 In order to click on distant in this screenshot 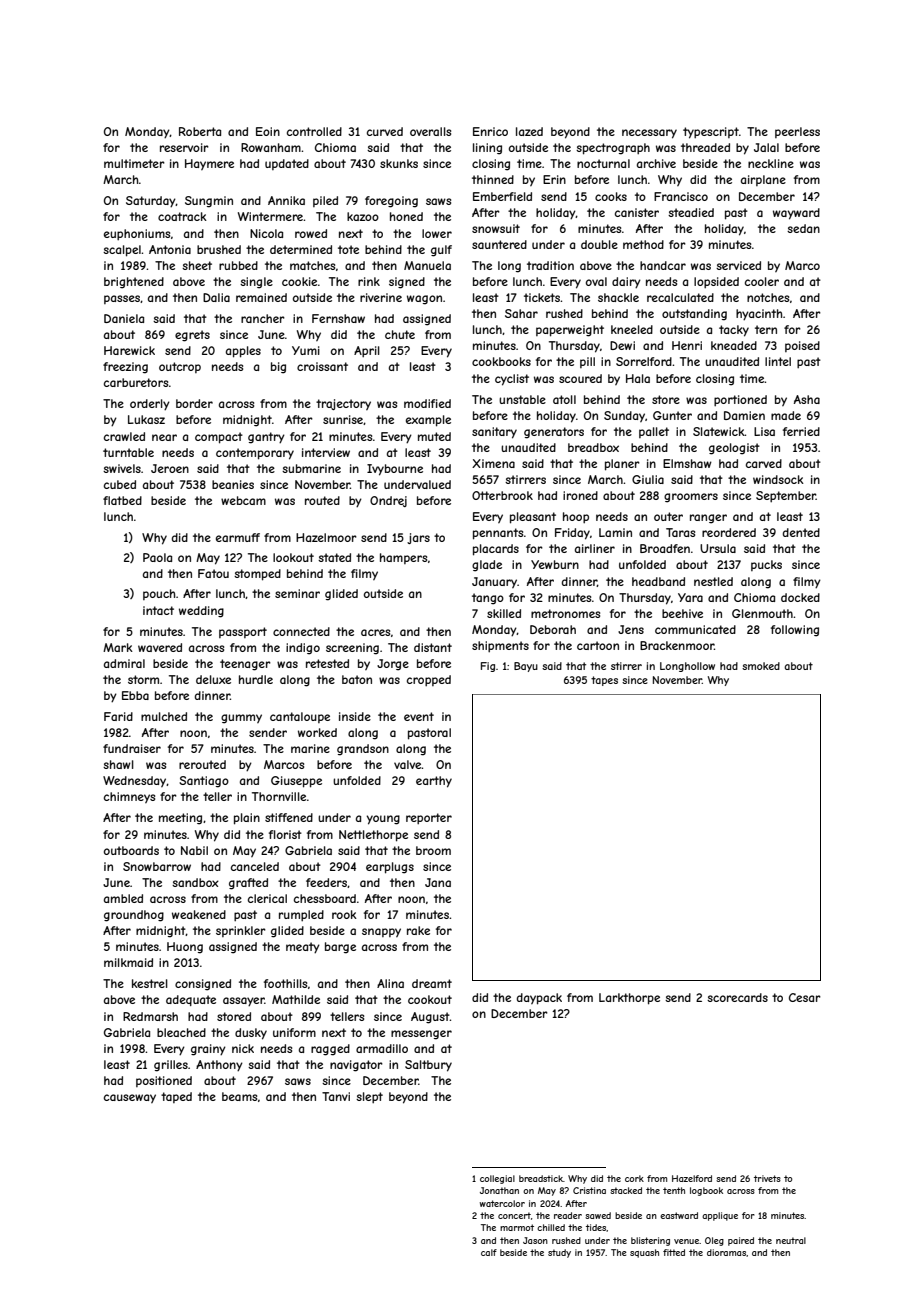, I will do `click(433, 647)`.
